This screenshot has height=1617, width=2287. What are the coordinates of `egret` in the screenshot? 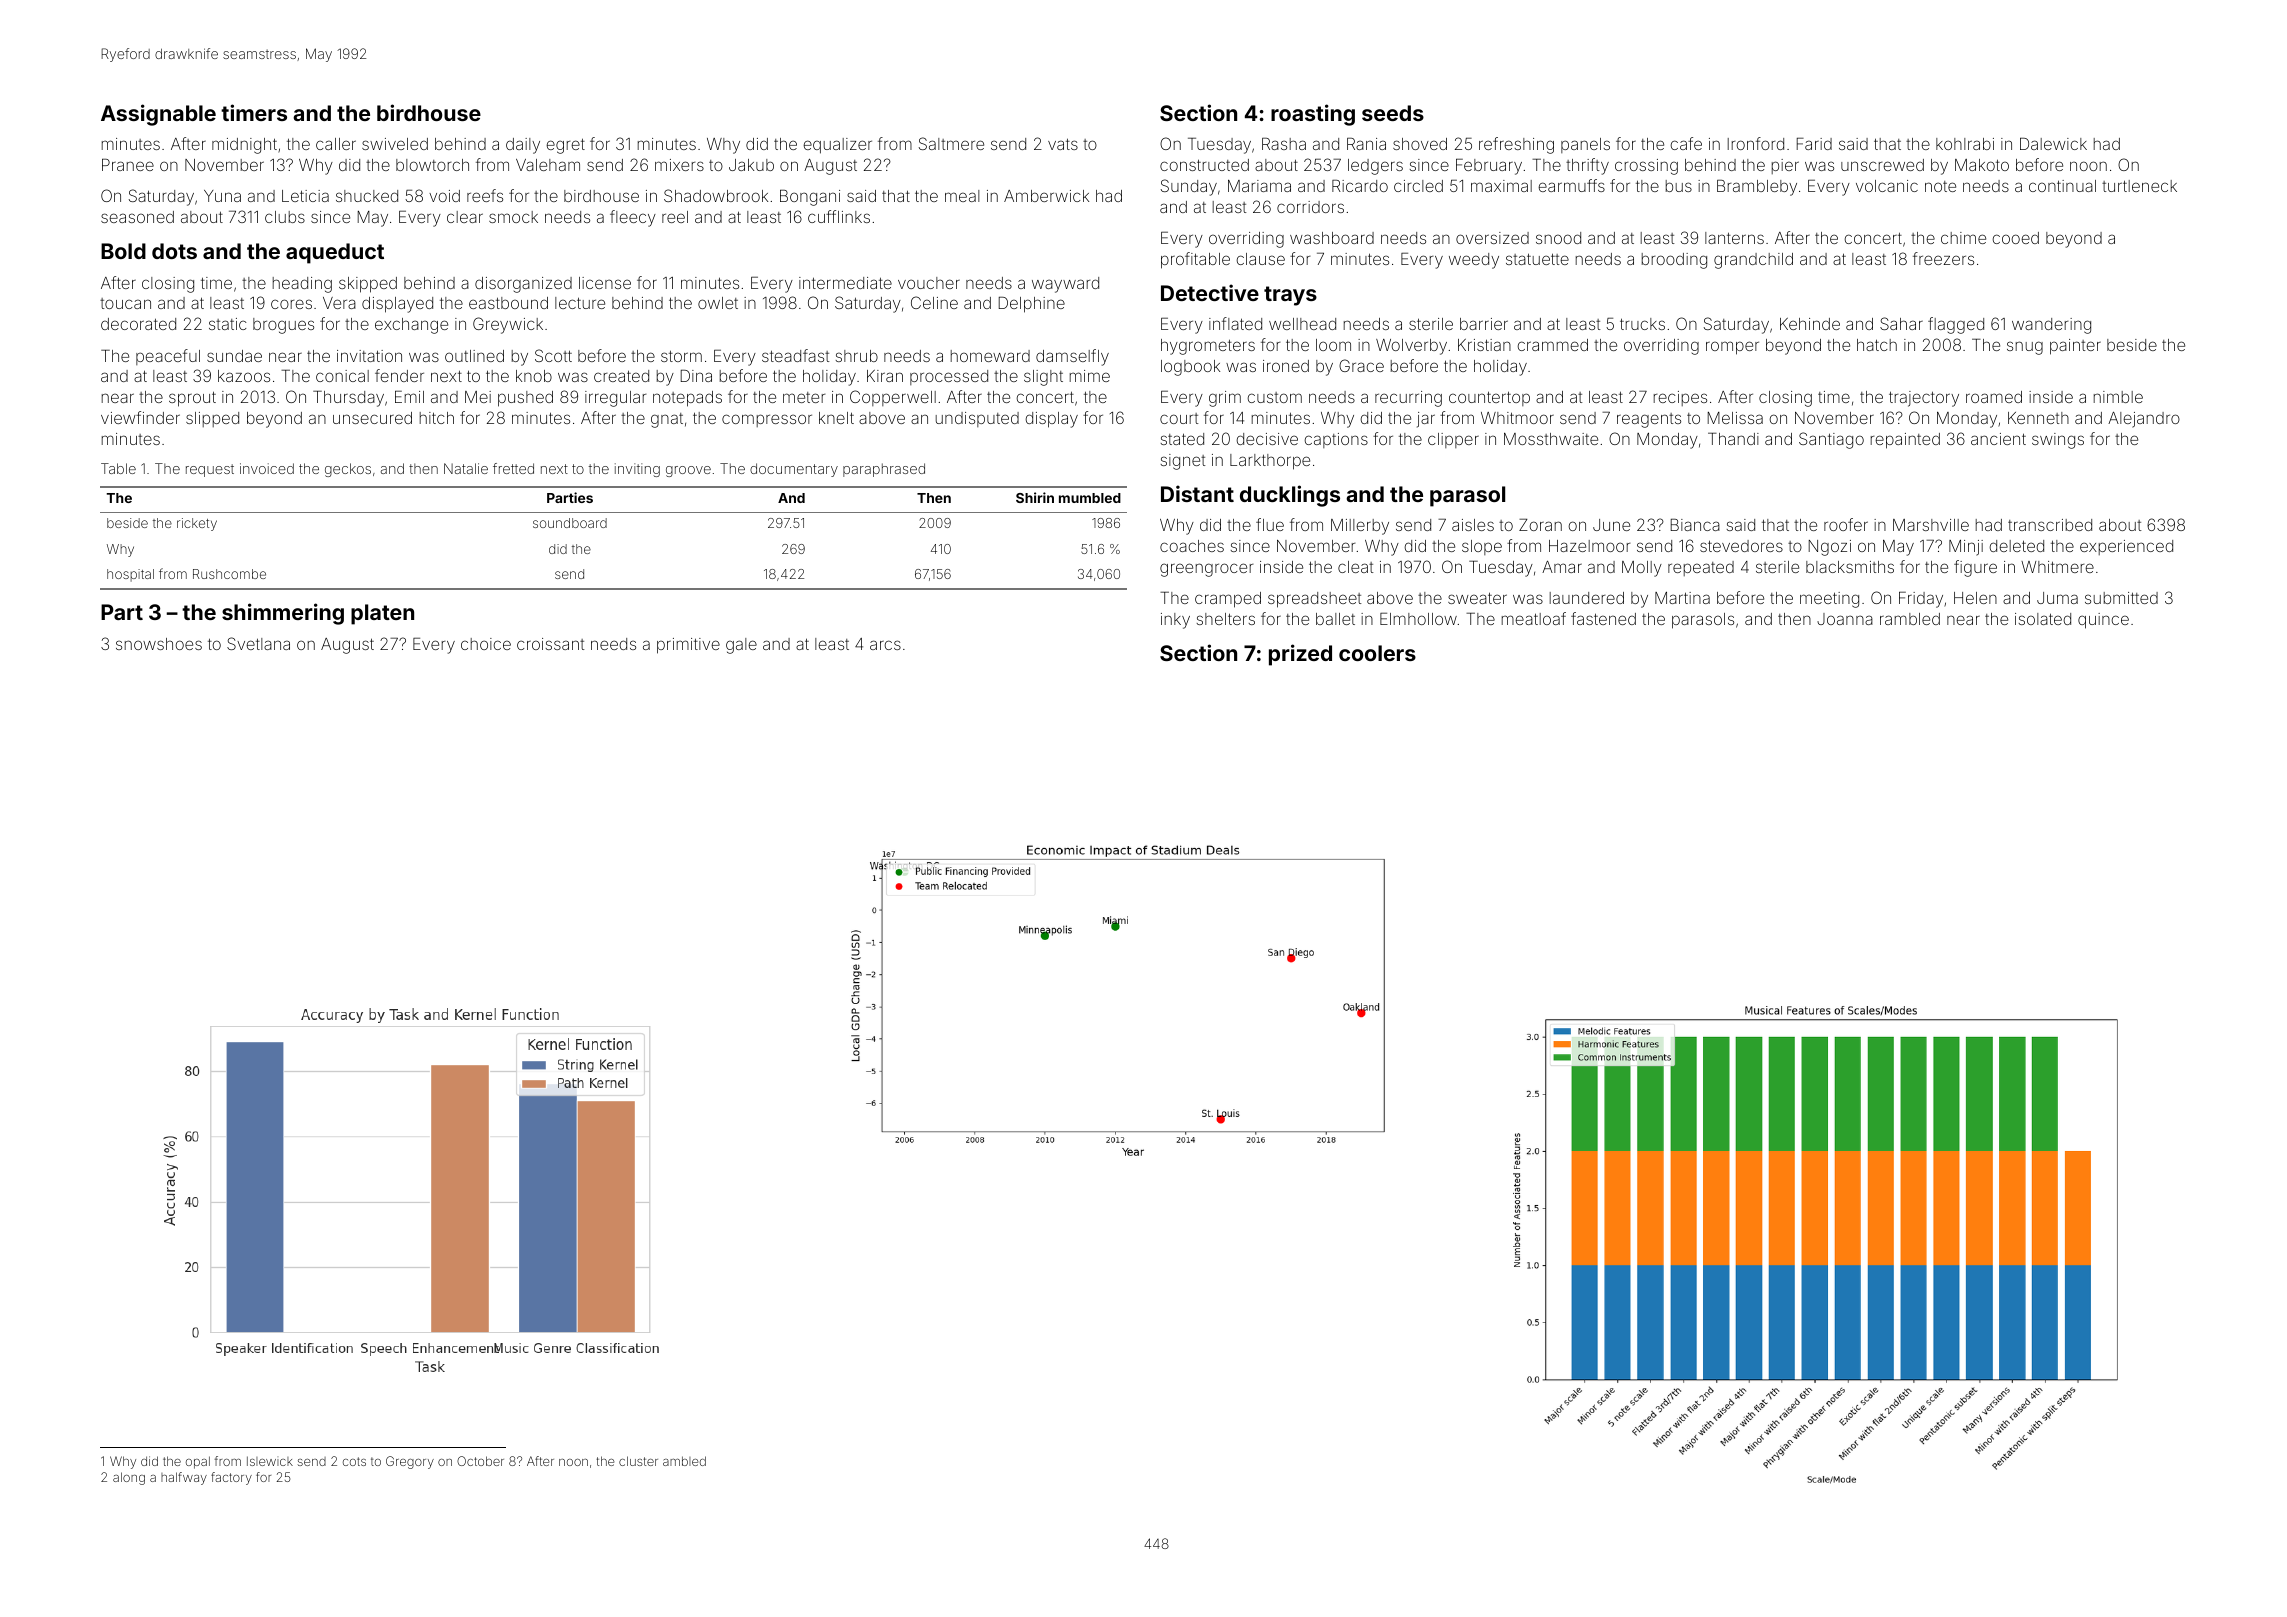 It's located at (565, 146).
